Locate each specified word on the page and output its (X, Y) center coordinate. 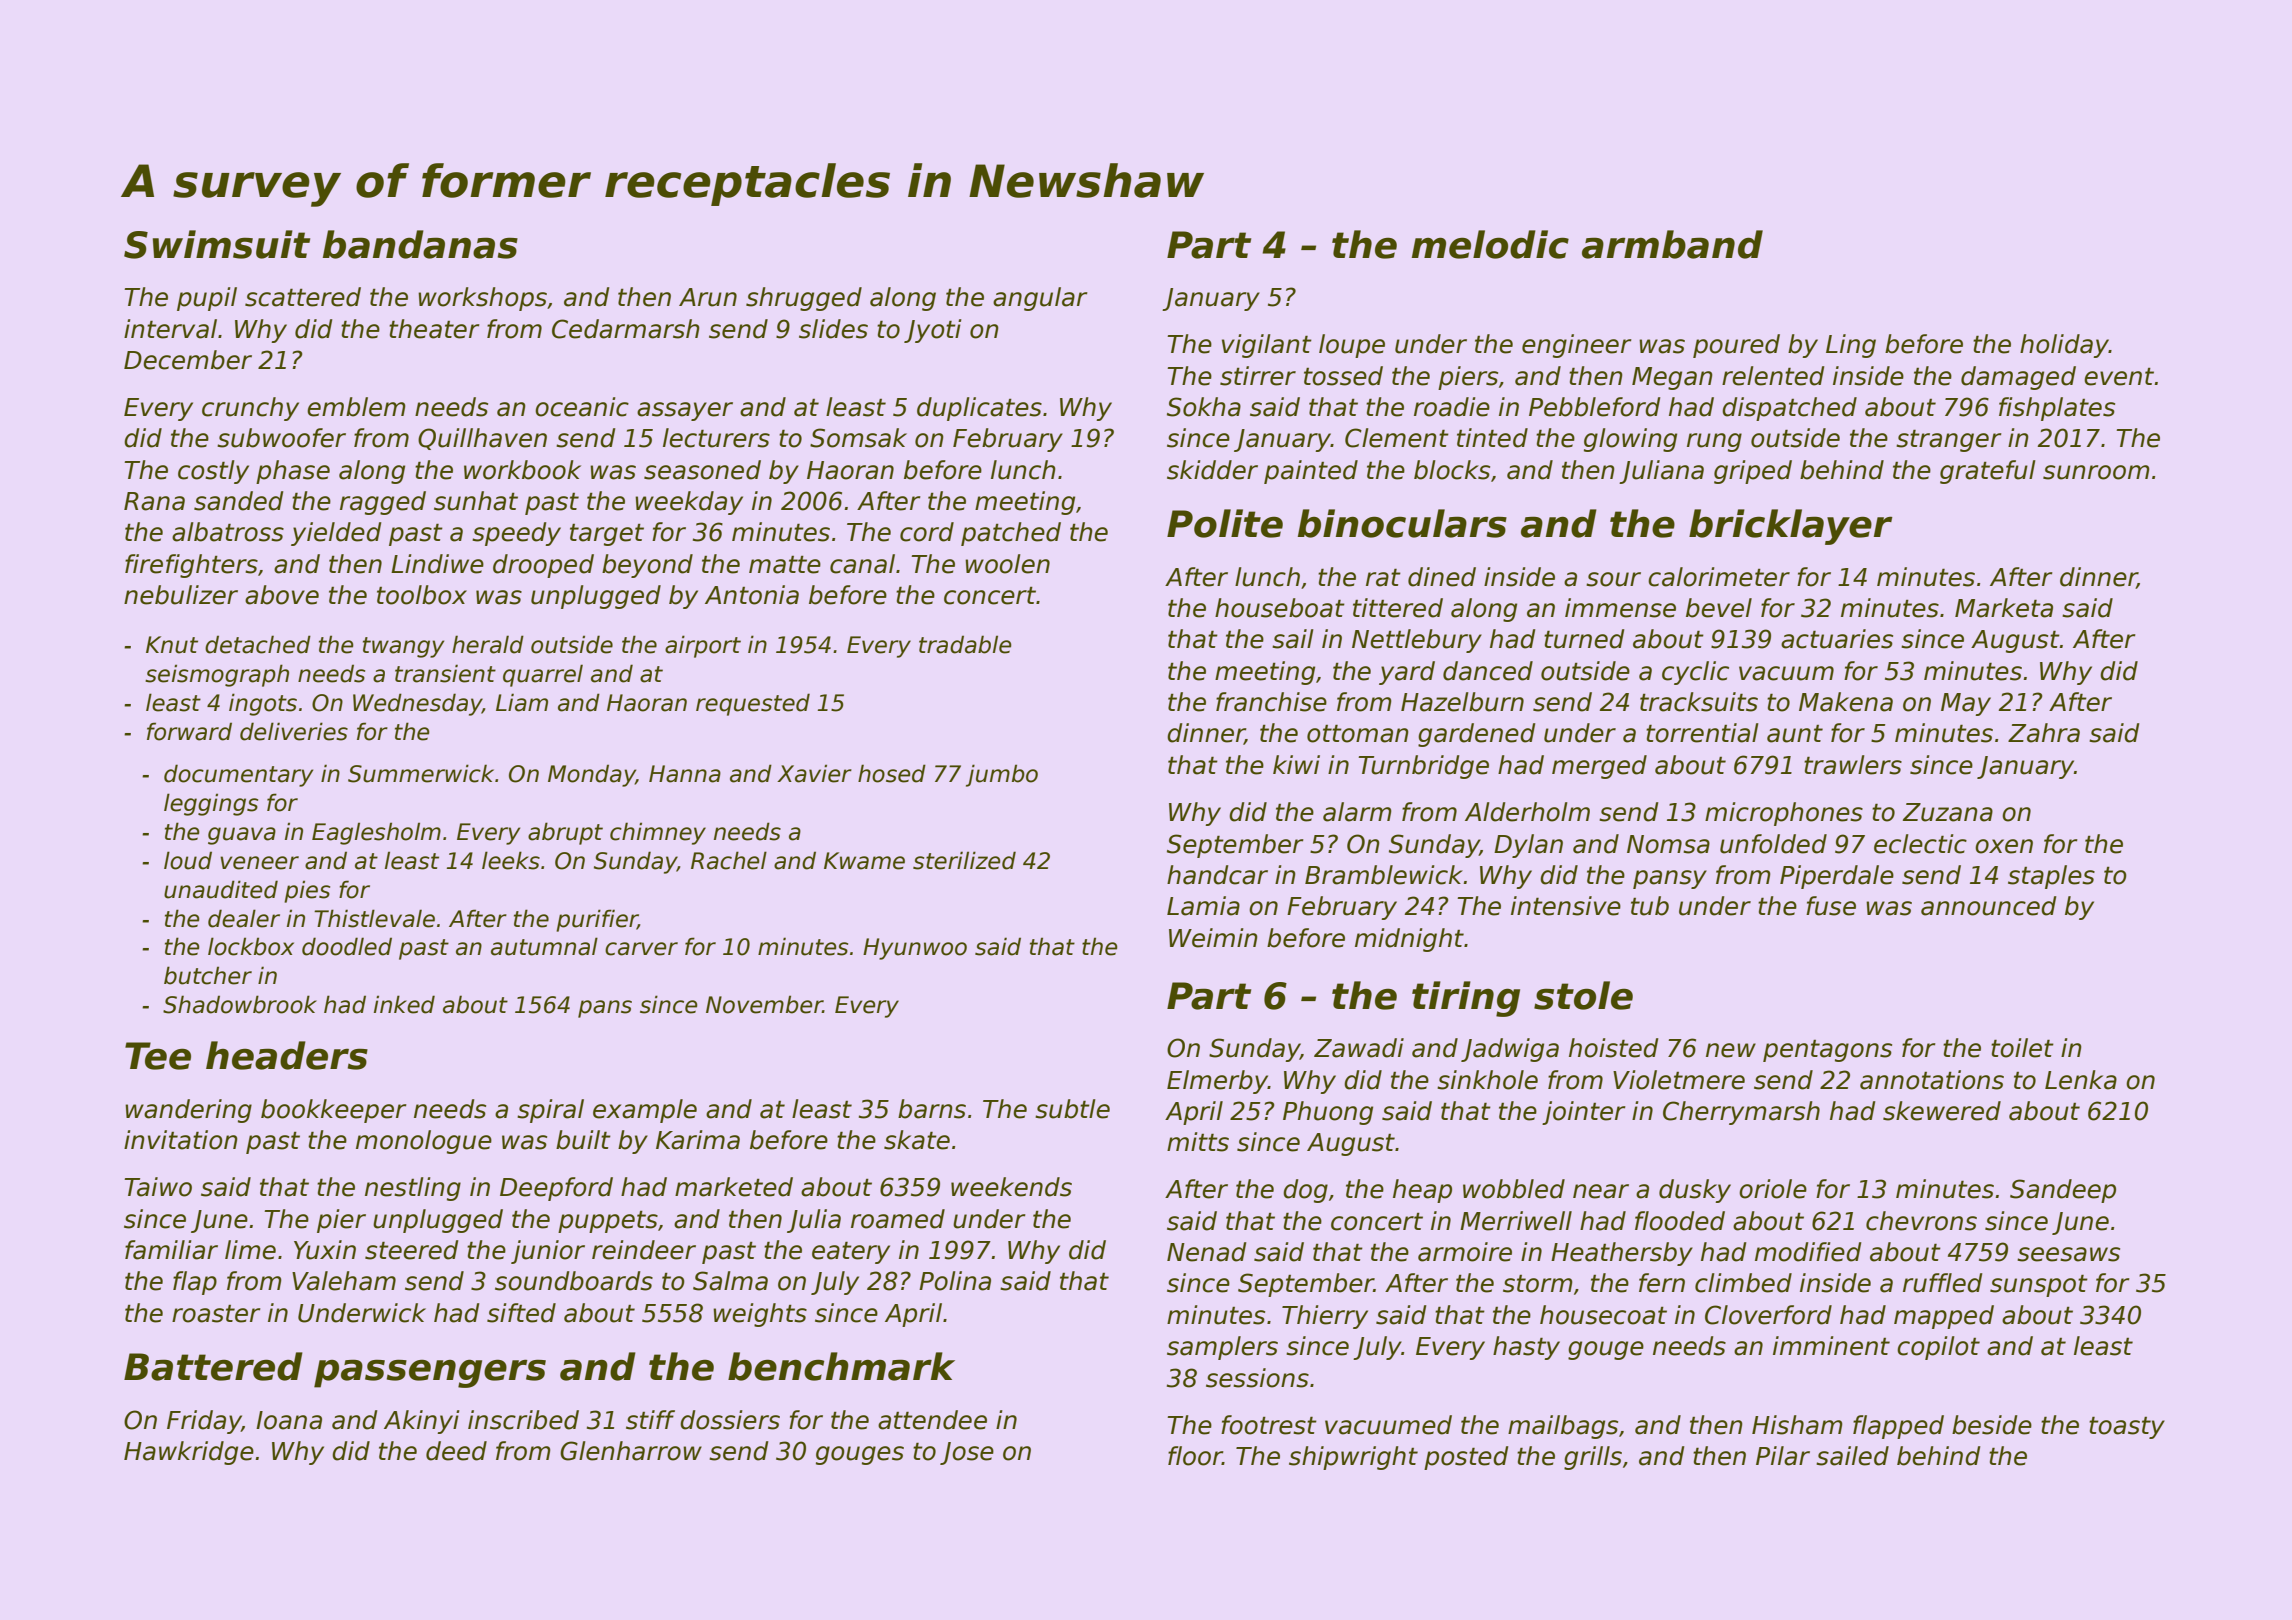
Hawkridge (189, 1453)
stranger (1949, 440)
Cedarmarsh (626, 329)
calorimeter (1719, 577)
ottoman (1358, 733)
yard (1407, 673)
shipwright (1353, 1458)
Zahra (2044, 733)
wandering (188, 1111)
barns (932, 1109)
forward (189, 731)
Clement (1397, 438)
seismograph (217, 675)
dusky (1695, 1191)
